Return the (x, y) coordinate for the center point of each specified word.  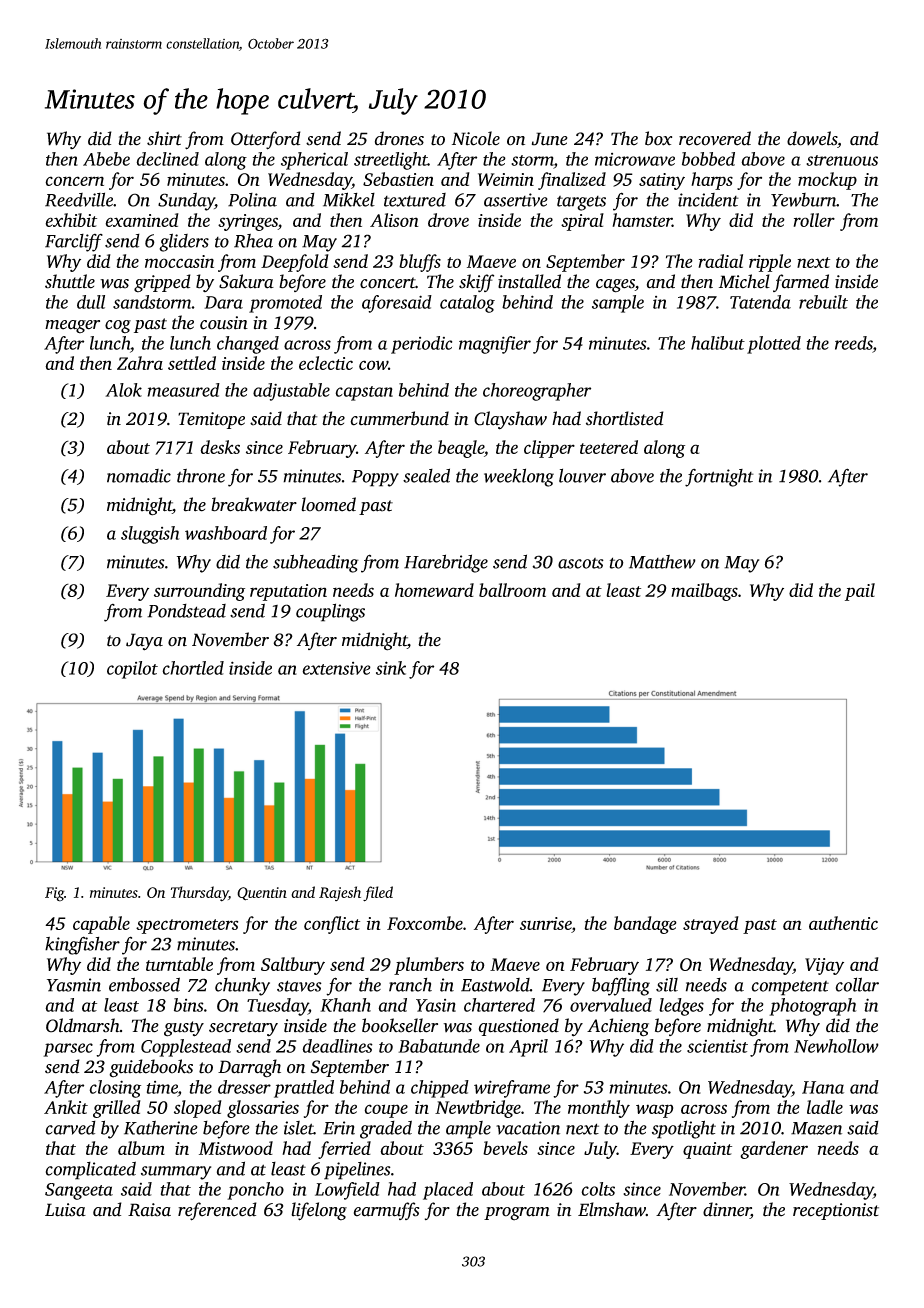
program (517, 1214)
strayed (711, 925)
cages (615, 286)
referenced (217, 1211)
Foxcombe (425, 923)
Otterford (266, 140)
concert (388, 283)
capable (101, 925)
